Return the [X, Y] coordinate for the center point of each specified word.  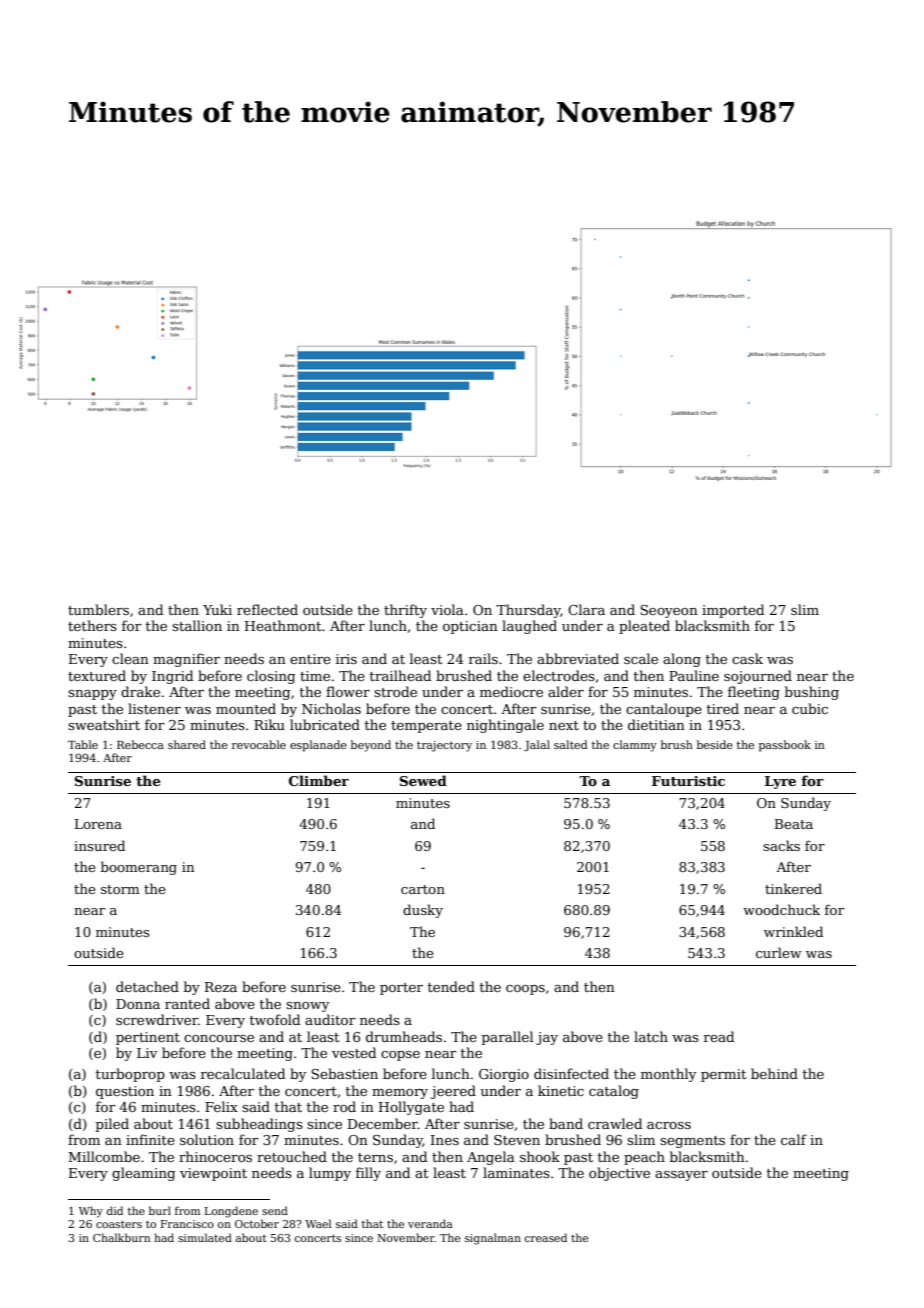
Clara [586, 609]
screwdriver [157, 1019]
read [719, 1036]
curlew [778, 952]
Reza [221, 987]
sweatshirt [104, 724]
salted [571, 744]
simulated [205, 1237]
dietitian [656, 724]
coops [525, 990]
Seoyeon [669, 611]
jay [547, 1038]
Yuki [217, 609]
